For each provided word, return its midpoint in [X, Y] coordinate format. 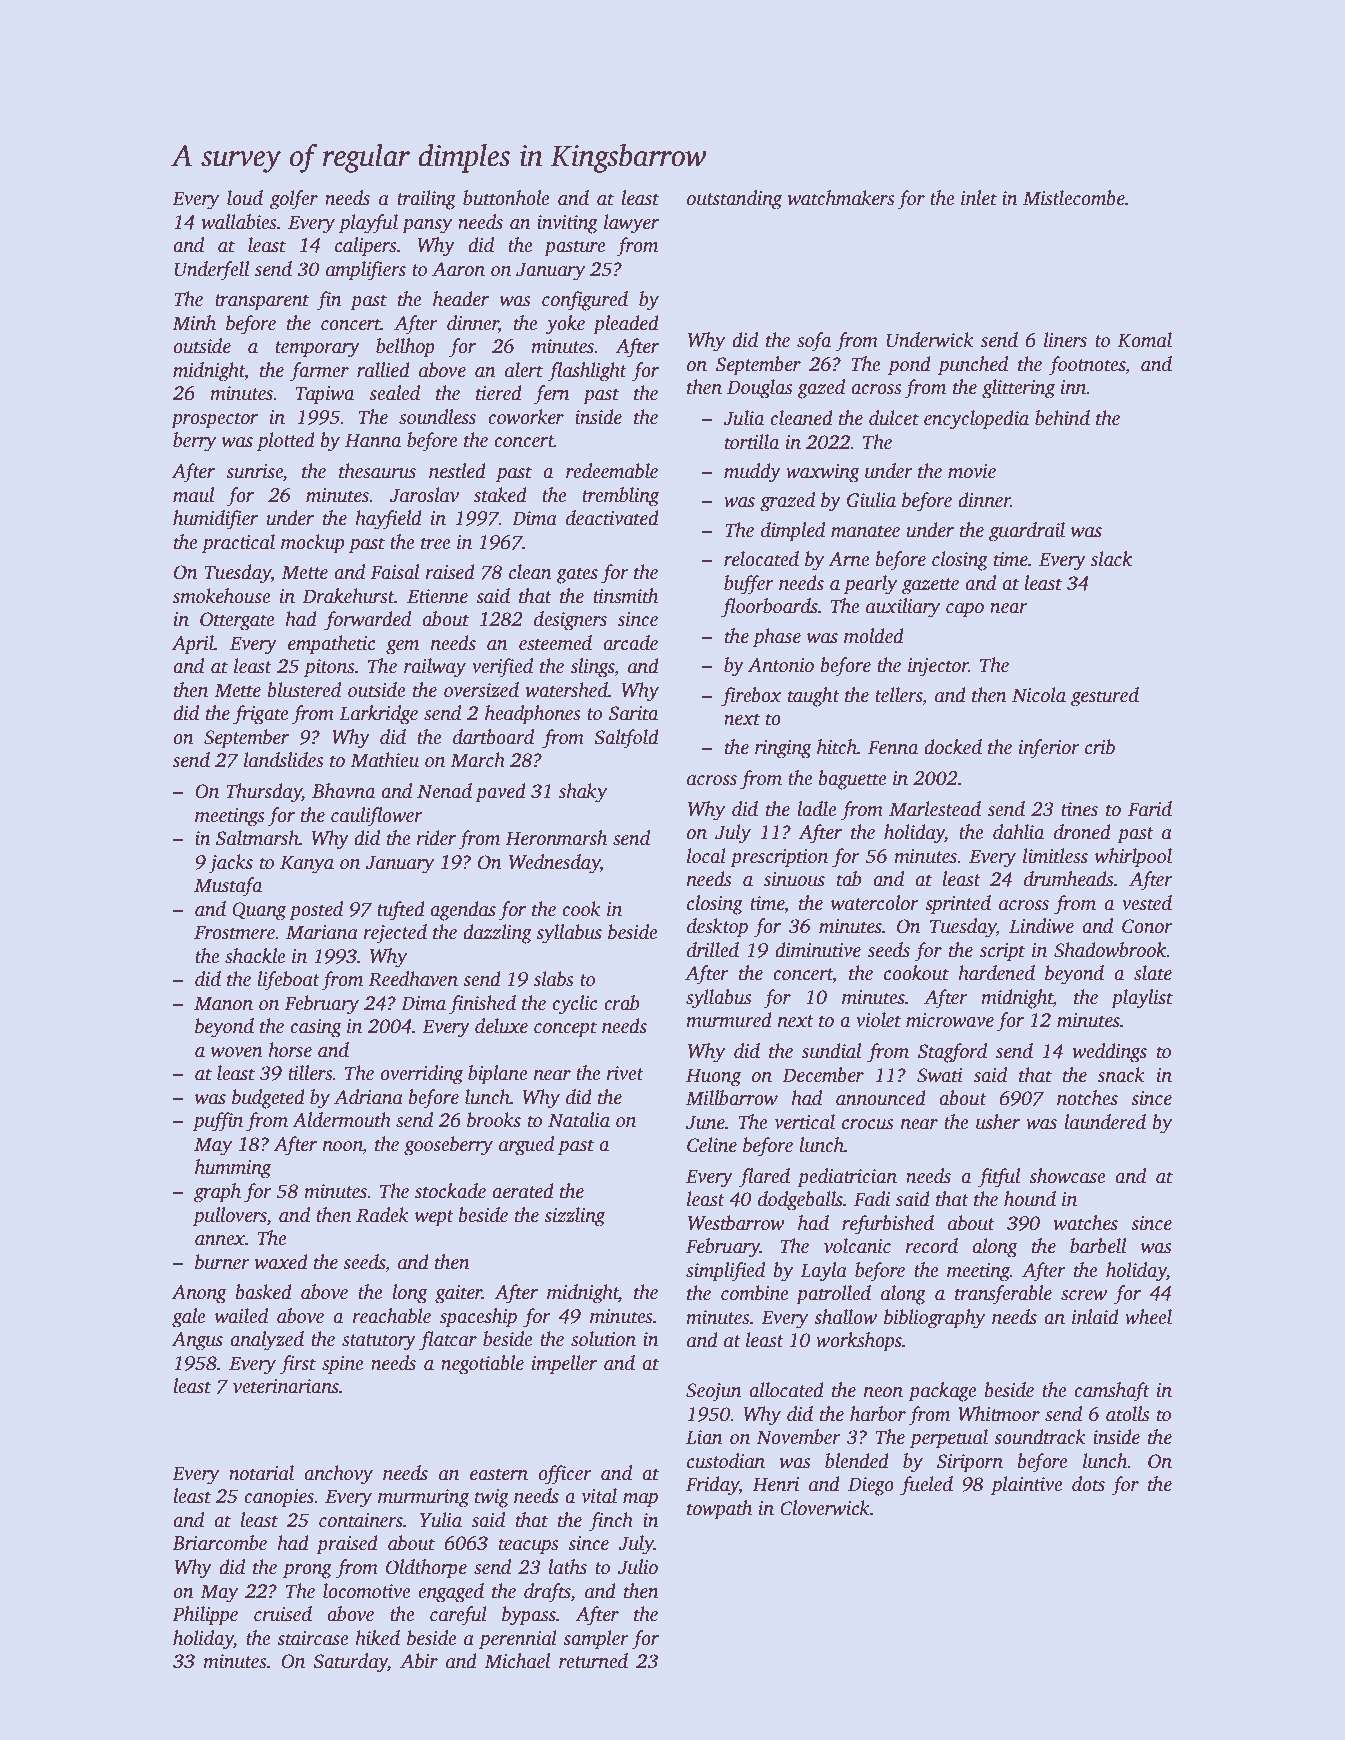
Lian [704, 1437]
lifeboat [288, 981]
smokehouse [222, 596]
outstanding [734, 200]
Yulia [441, 1520]
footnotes [1086, 366]
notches [1087, 1098]
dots [1088, 1484]
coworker [526, 417]
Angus [197, 1341]
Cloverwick [825, 1508]
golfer [294, 200]
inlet [979, 198]
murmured [729, 1020]
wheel [1148, 1317]
